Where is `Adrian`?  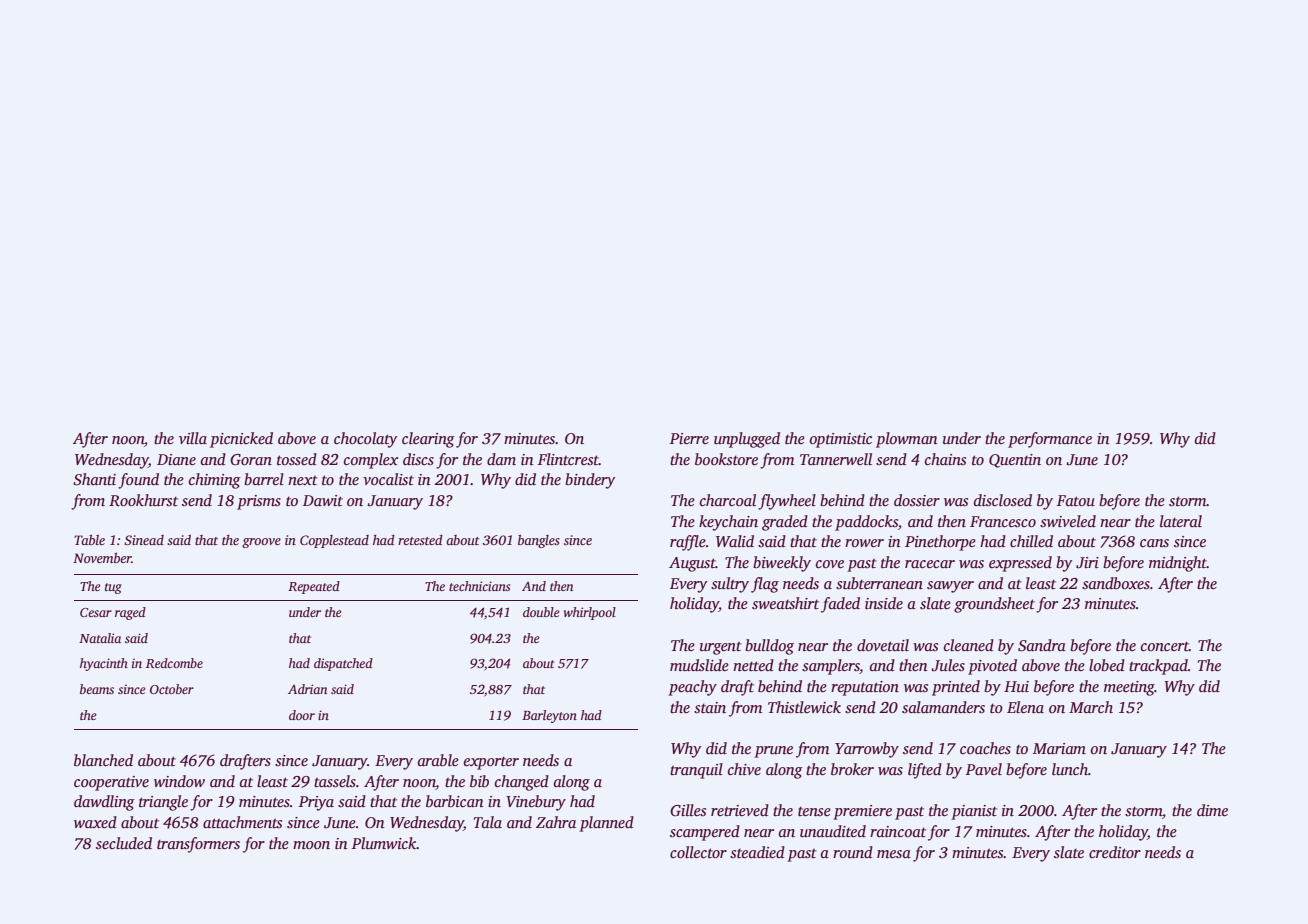 Adrian is located at coordinates (307, 689).
